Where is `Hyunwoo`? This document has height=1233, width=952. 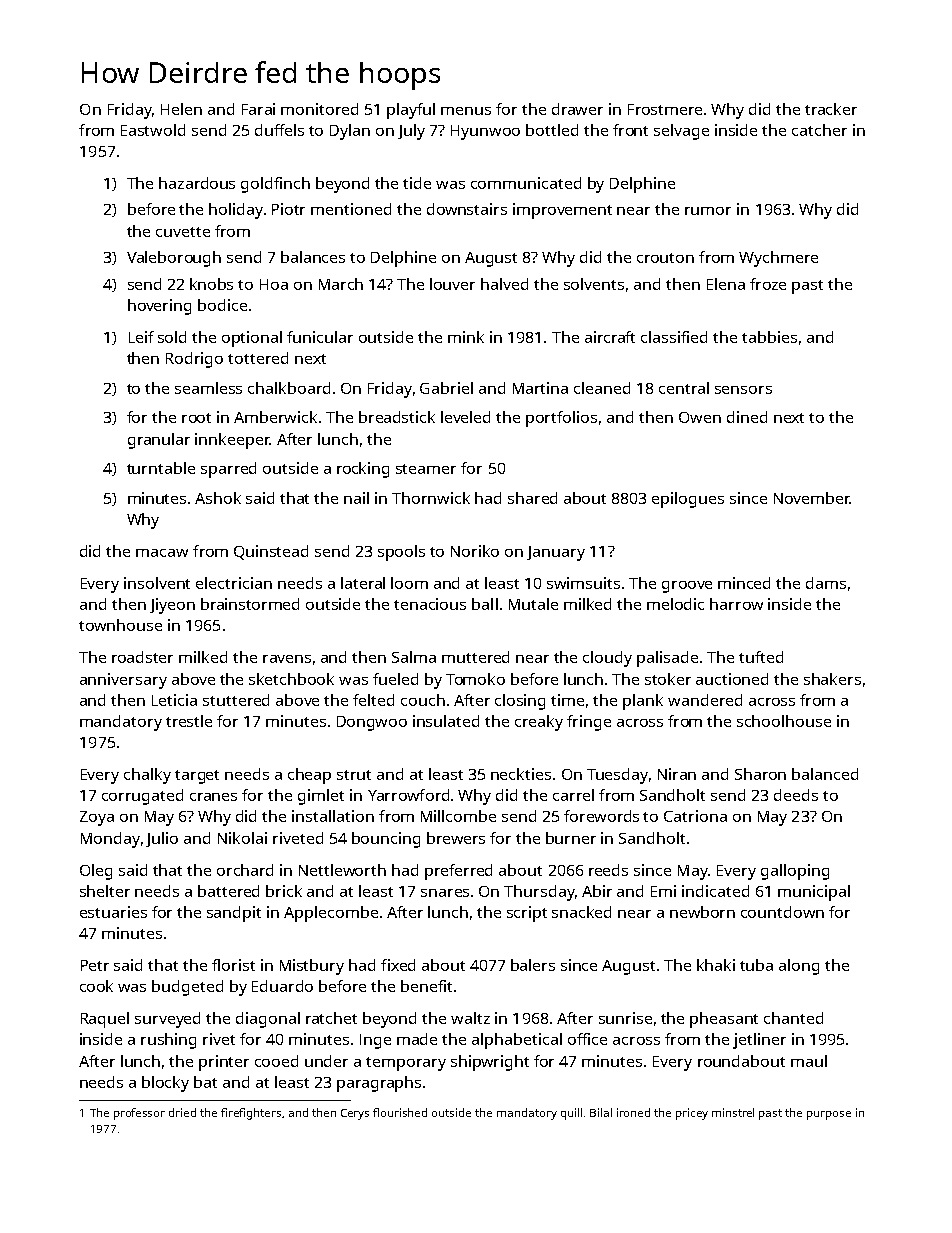 Hyunwoo is located at coordinates (485, 132).
